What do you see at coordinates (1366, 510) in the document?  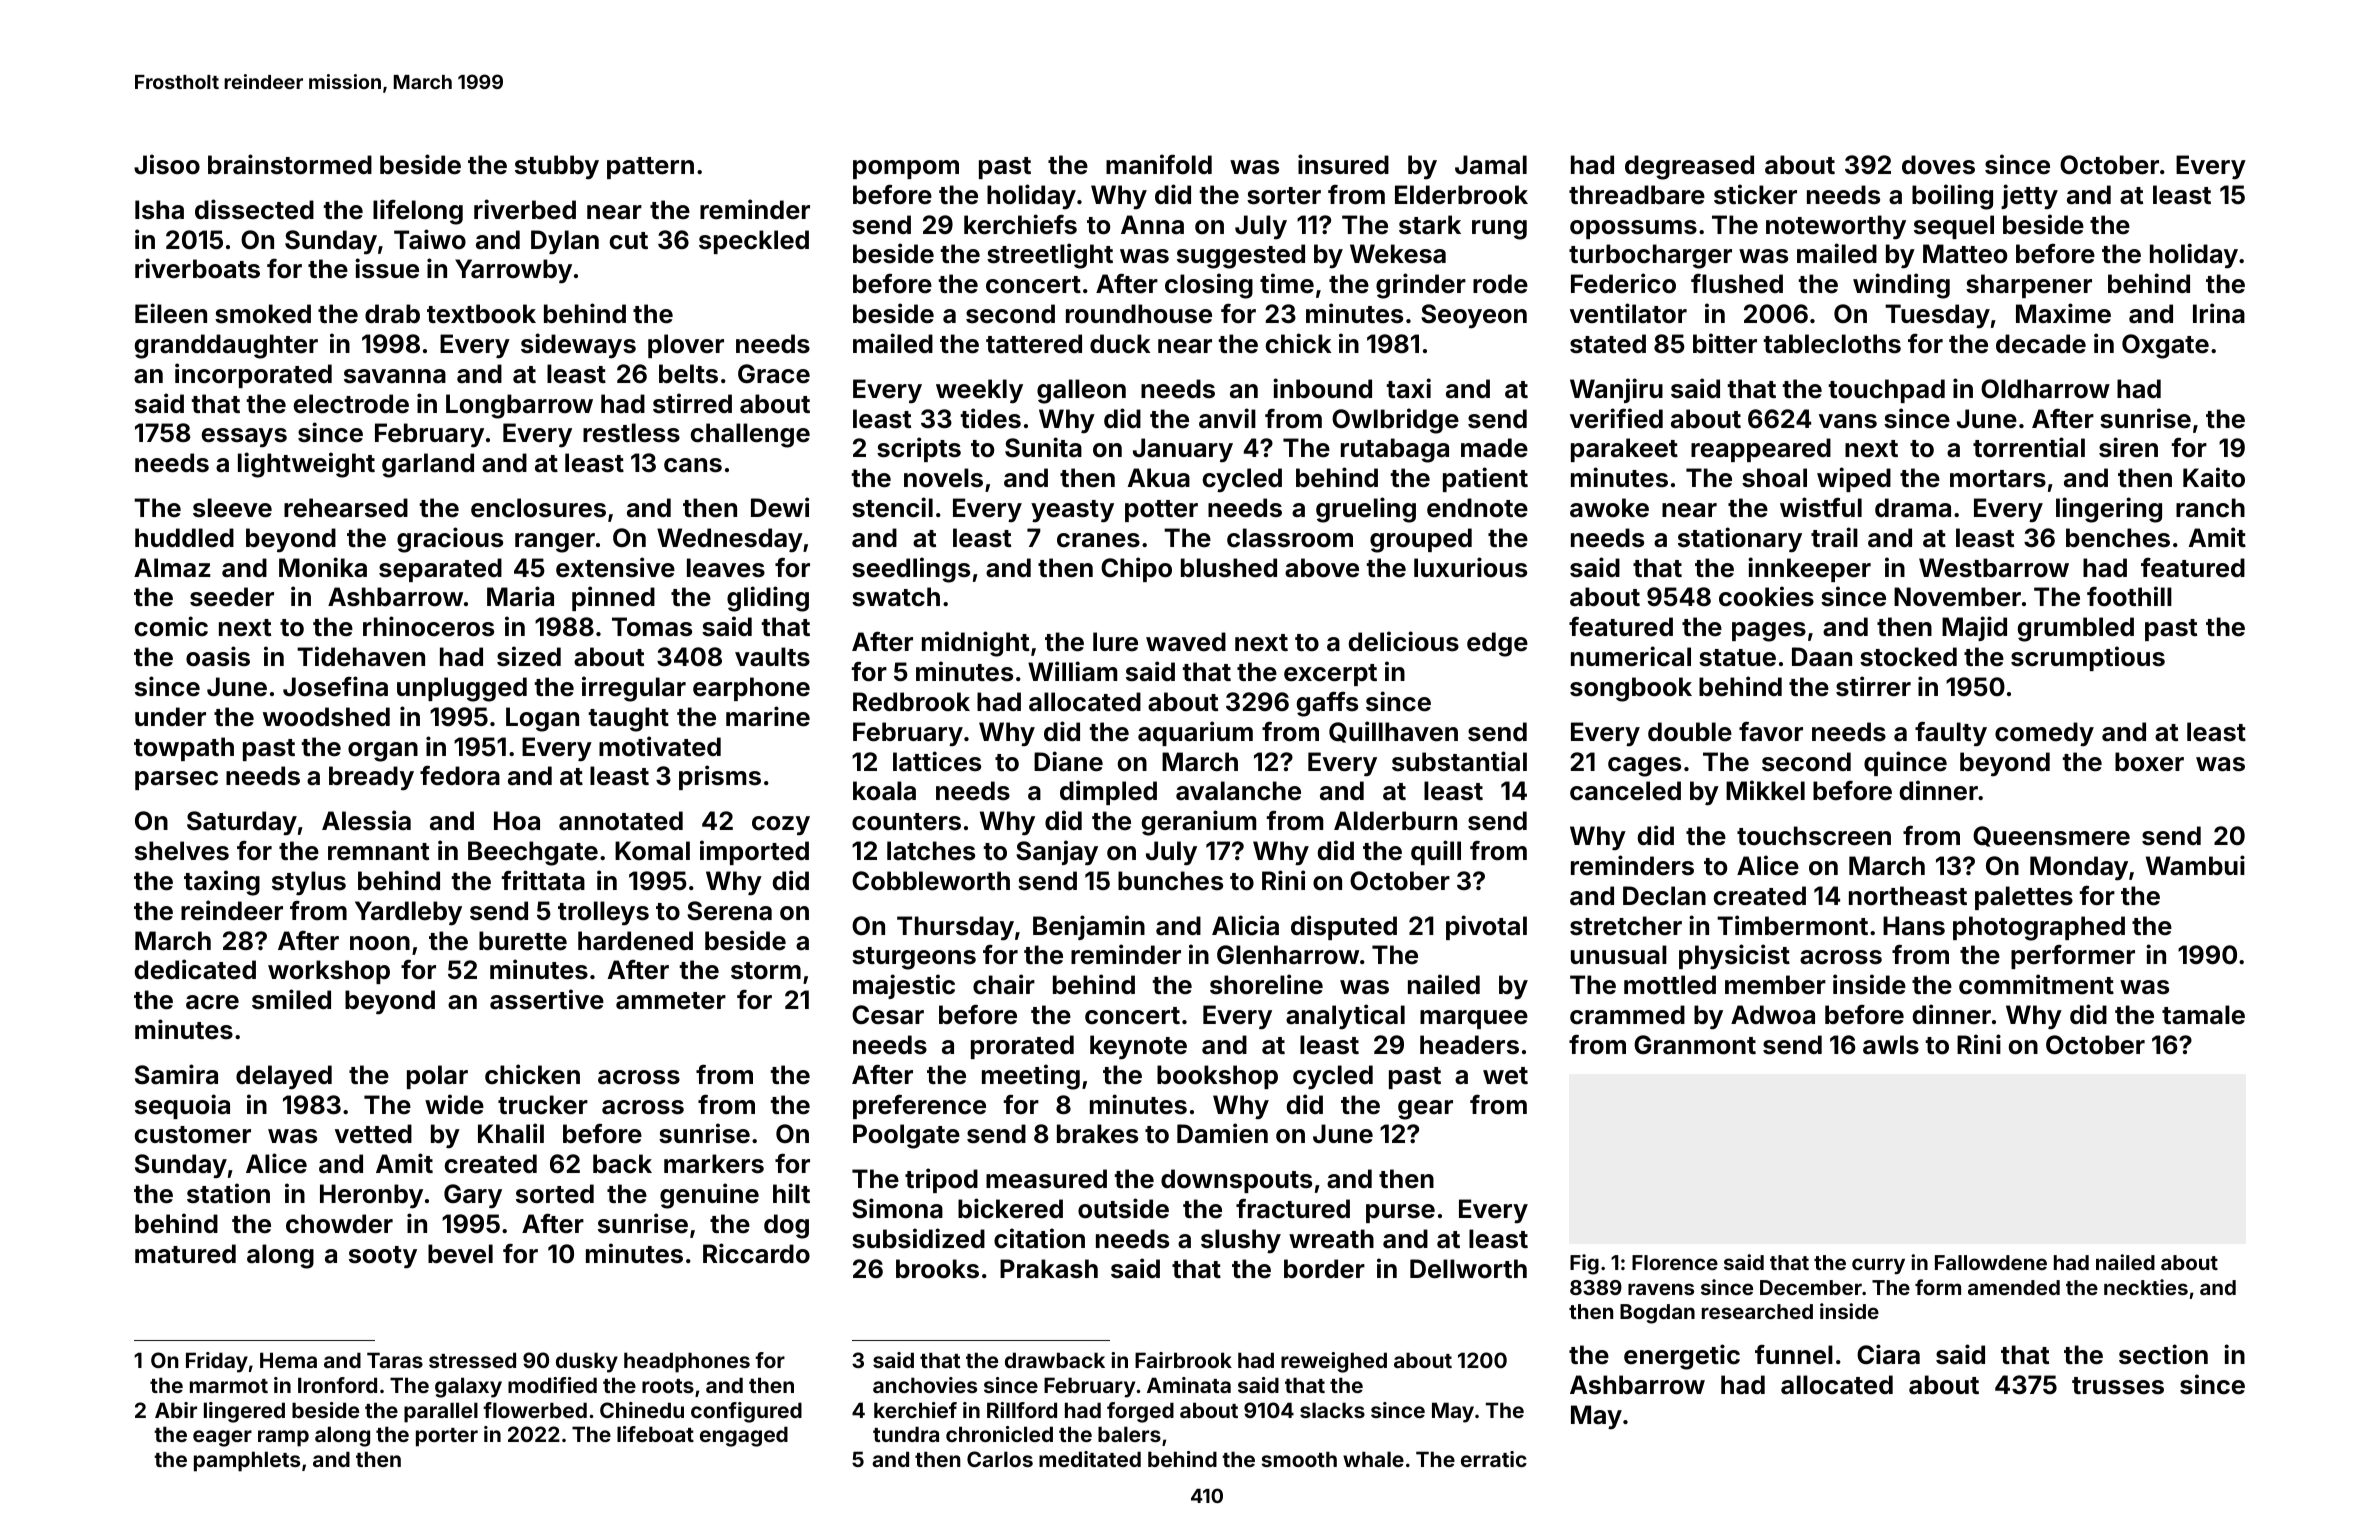 I see `grueling` at bounding box center [1366, 510].
